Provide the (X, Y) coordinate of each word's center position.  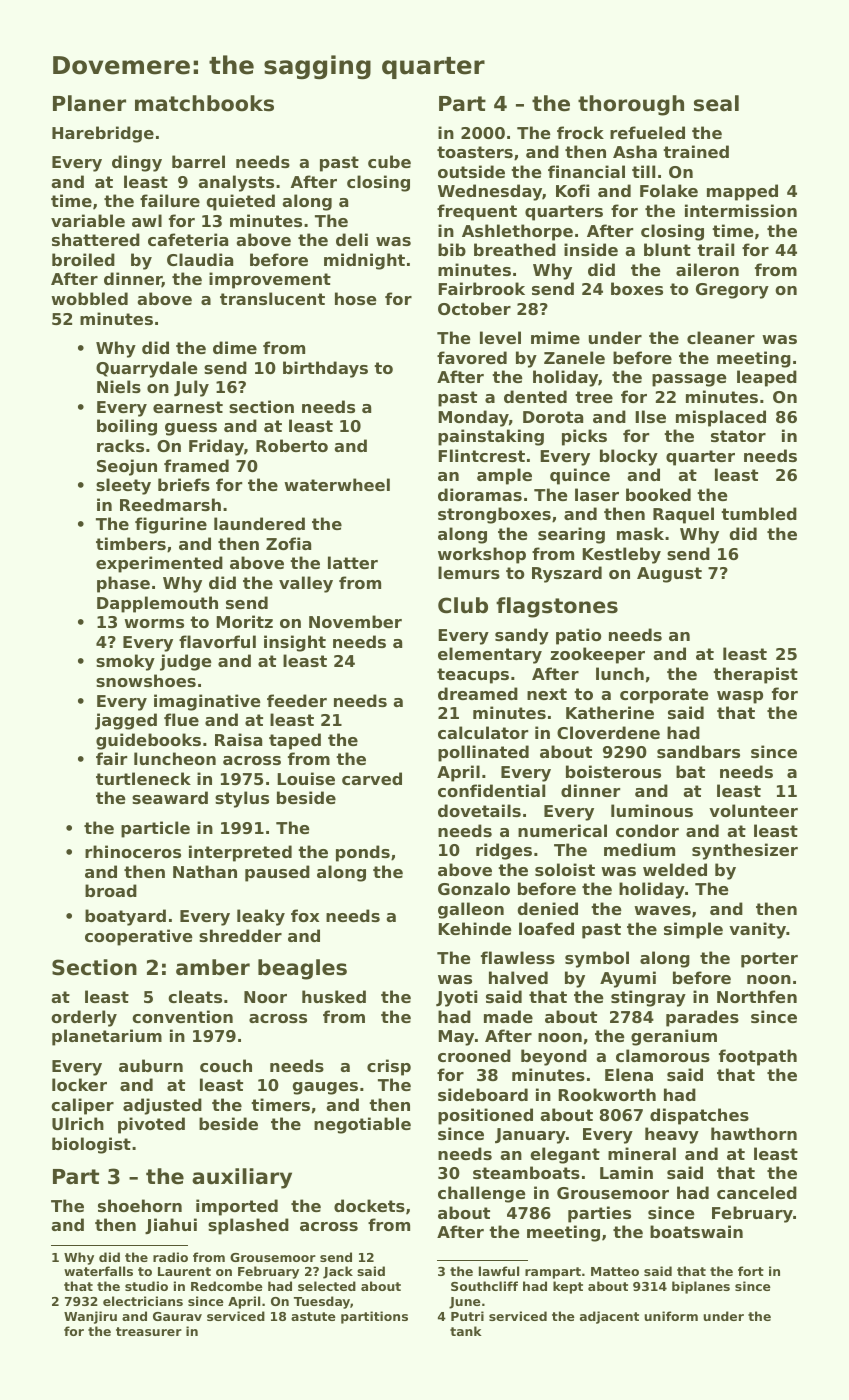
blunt (667, 249)
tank (466, 1331)
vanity (757, 930)
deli (352, 239)
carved (372, 778)
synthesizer (745, 851)
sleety (123, 486)
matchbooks (204, 103)
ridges (504, 851)
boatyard (125, 917)
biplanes (701, 1287)
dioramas (480, 494)
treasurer (149, 1331)
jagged (126, 721)
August (669, 575)
